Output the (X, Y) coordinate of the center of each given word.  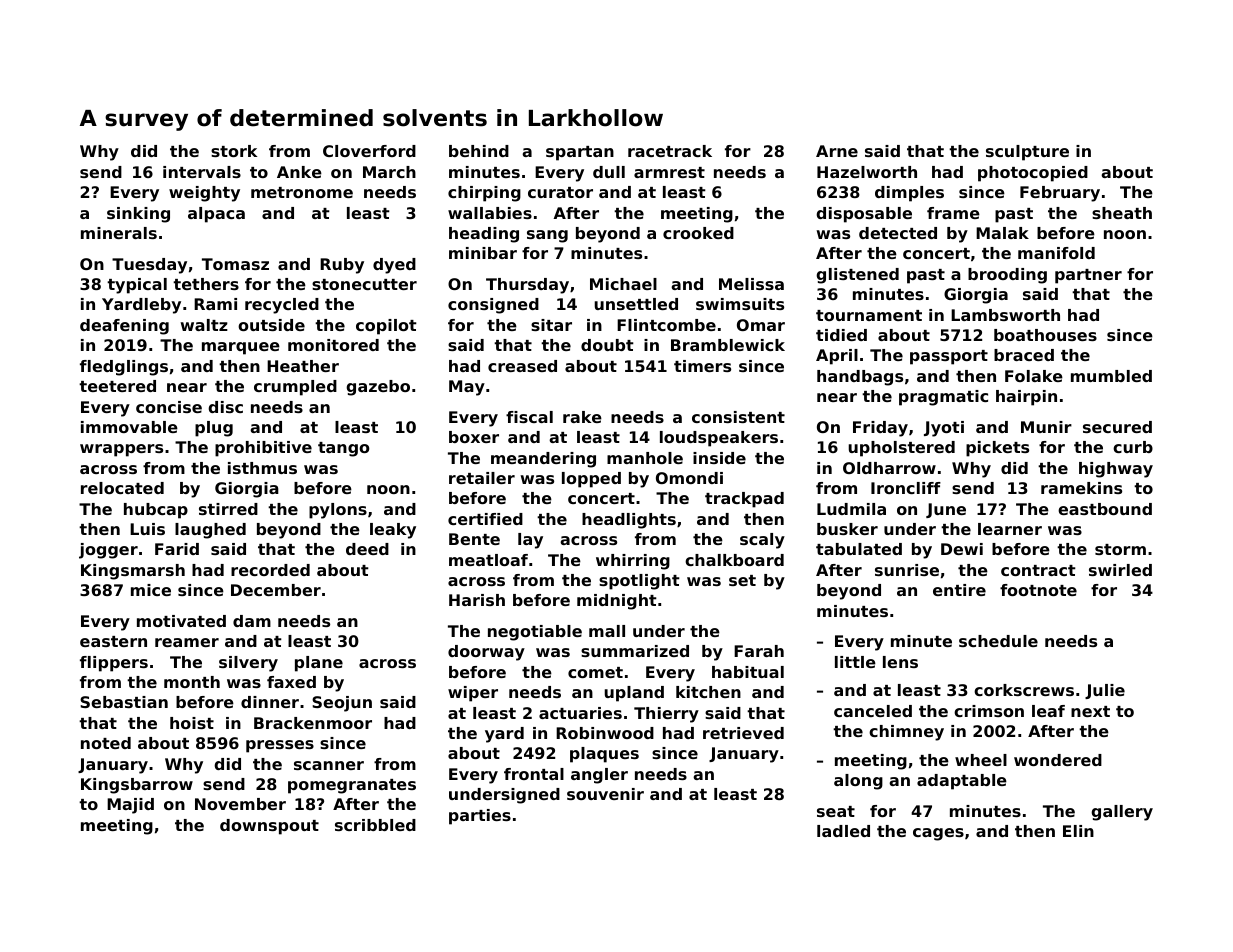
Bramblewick (728, 345)
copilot (386, 327)
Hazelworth (867, 172)
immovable (129, 427)
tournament (869, 315)
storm (1120, 549)
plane (319, 664)
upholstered (901, 449)
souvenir (605, 794)
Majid (130, 806)
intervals (202, 172)
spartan (580, 153)
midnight (617, 602)
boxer (474, 437)
